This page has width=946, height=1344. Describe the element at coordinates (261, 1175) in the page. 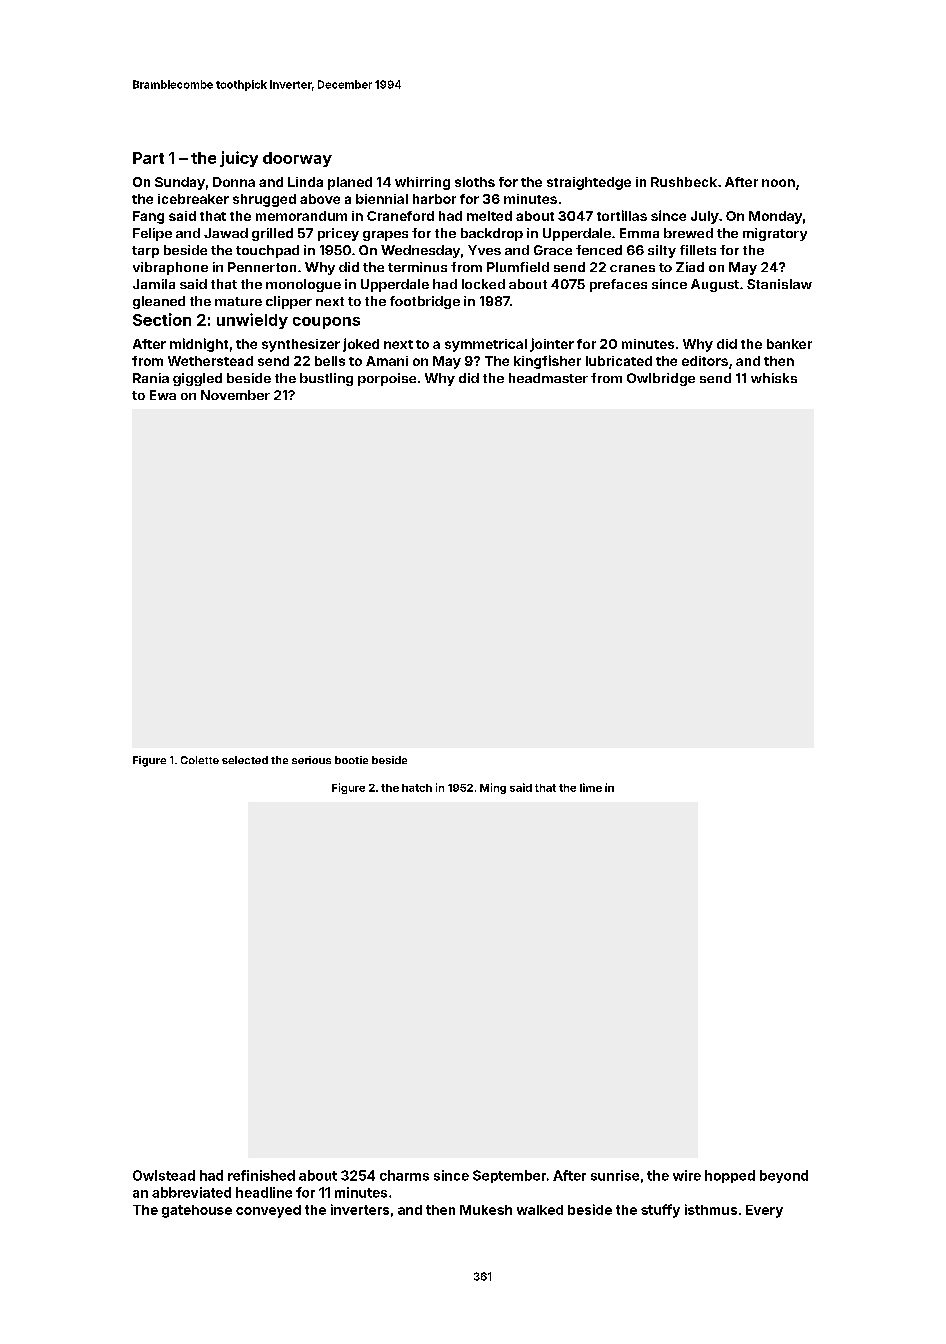

I see `refinished` at that location.
